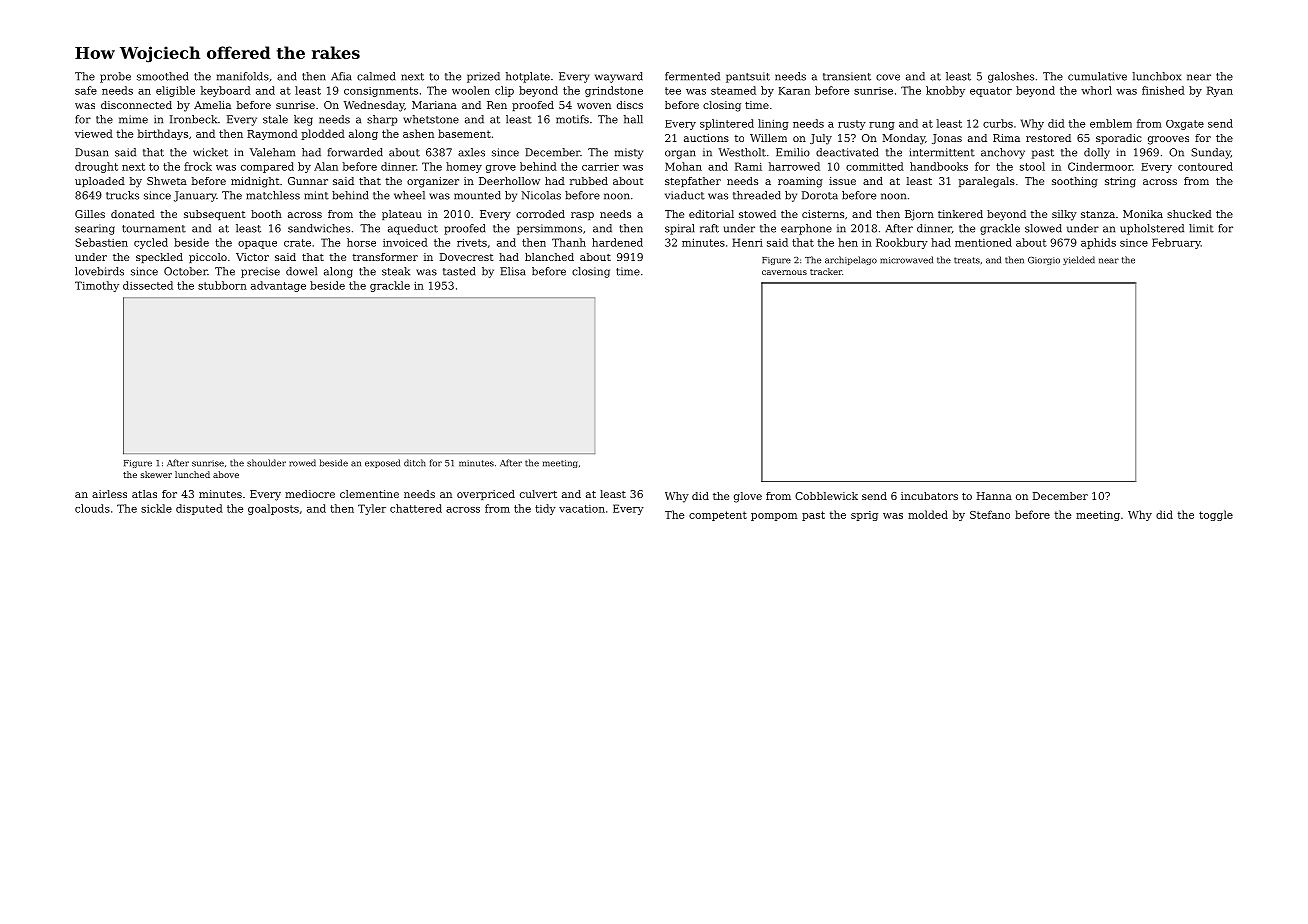 The width and height of the screenshot is (1308, 924). What do you see at coordinates (1211, 153) in the screenshot?
I see `Sunday` at bounding box center [1211, 153].
